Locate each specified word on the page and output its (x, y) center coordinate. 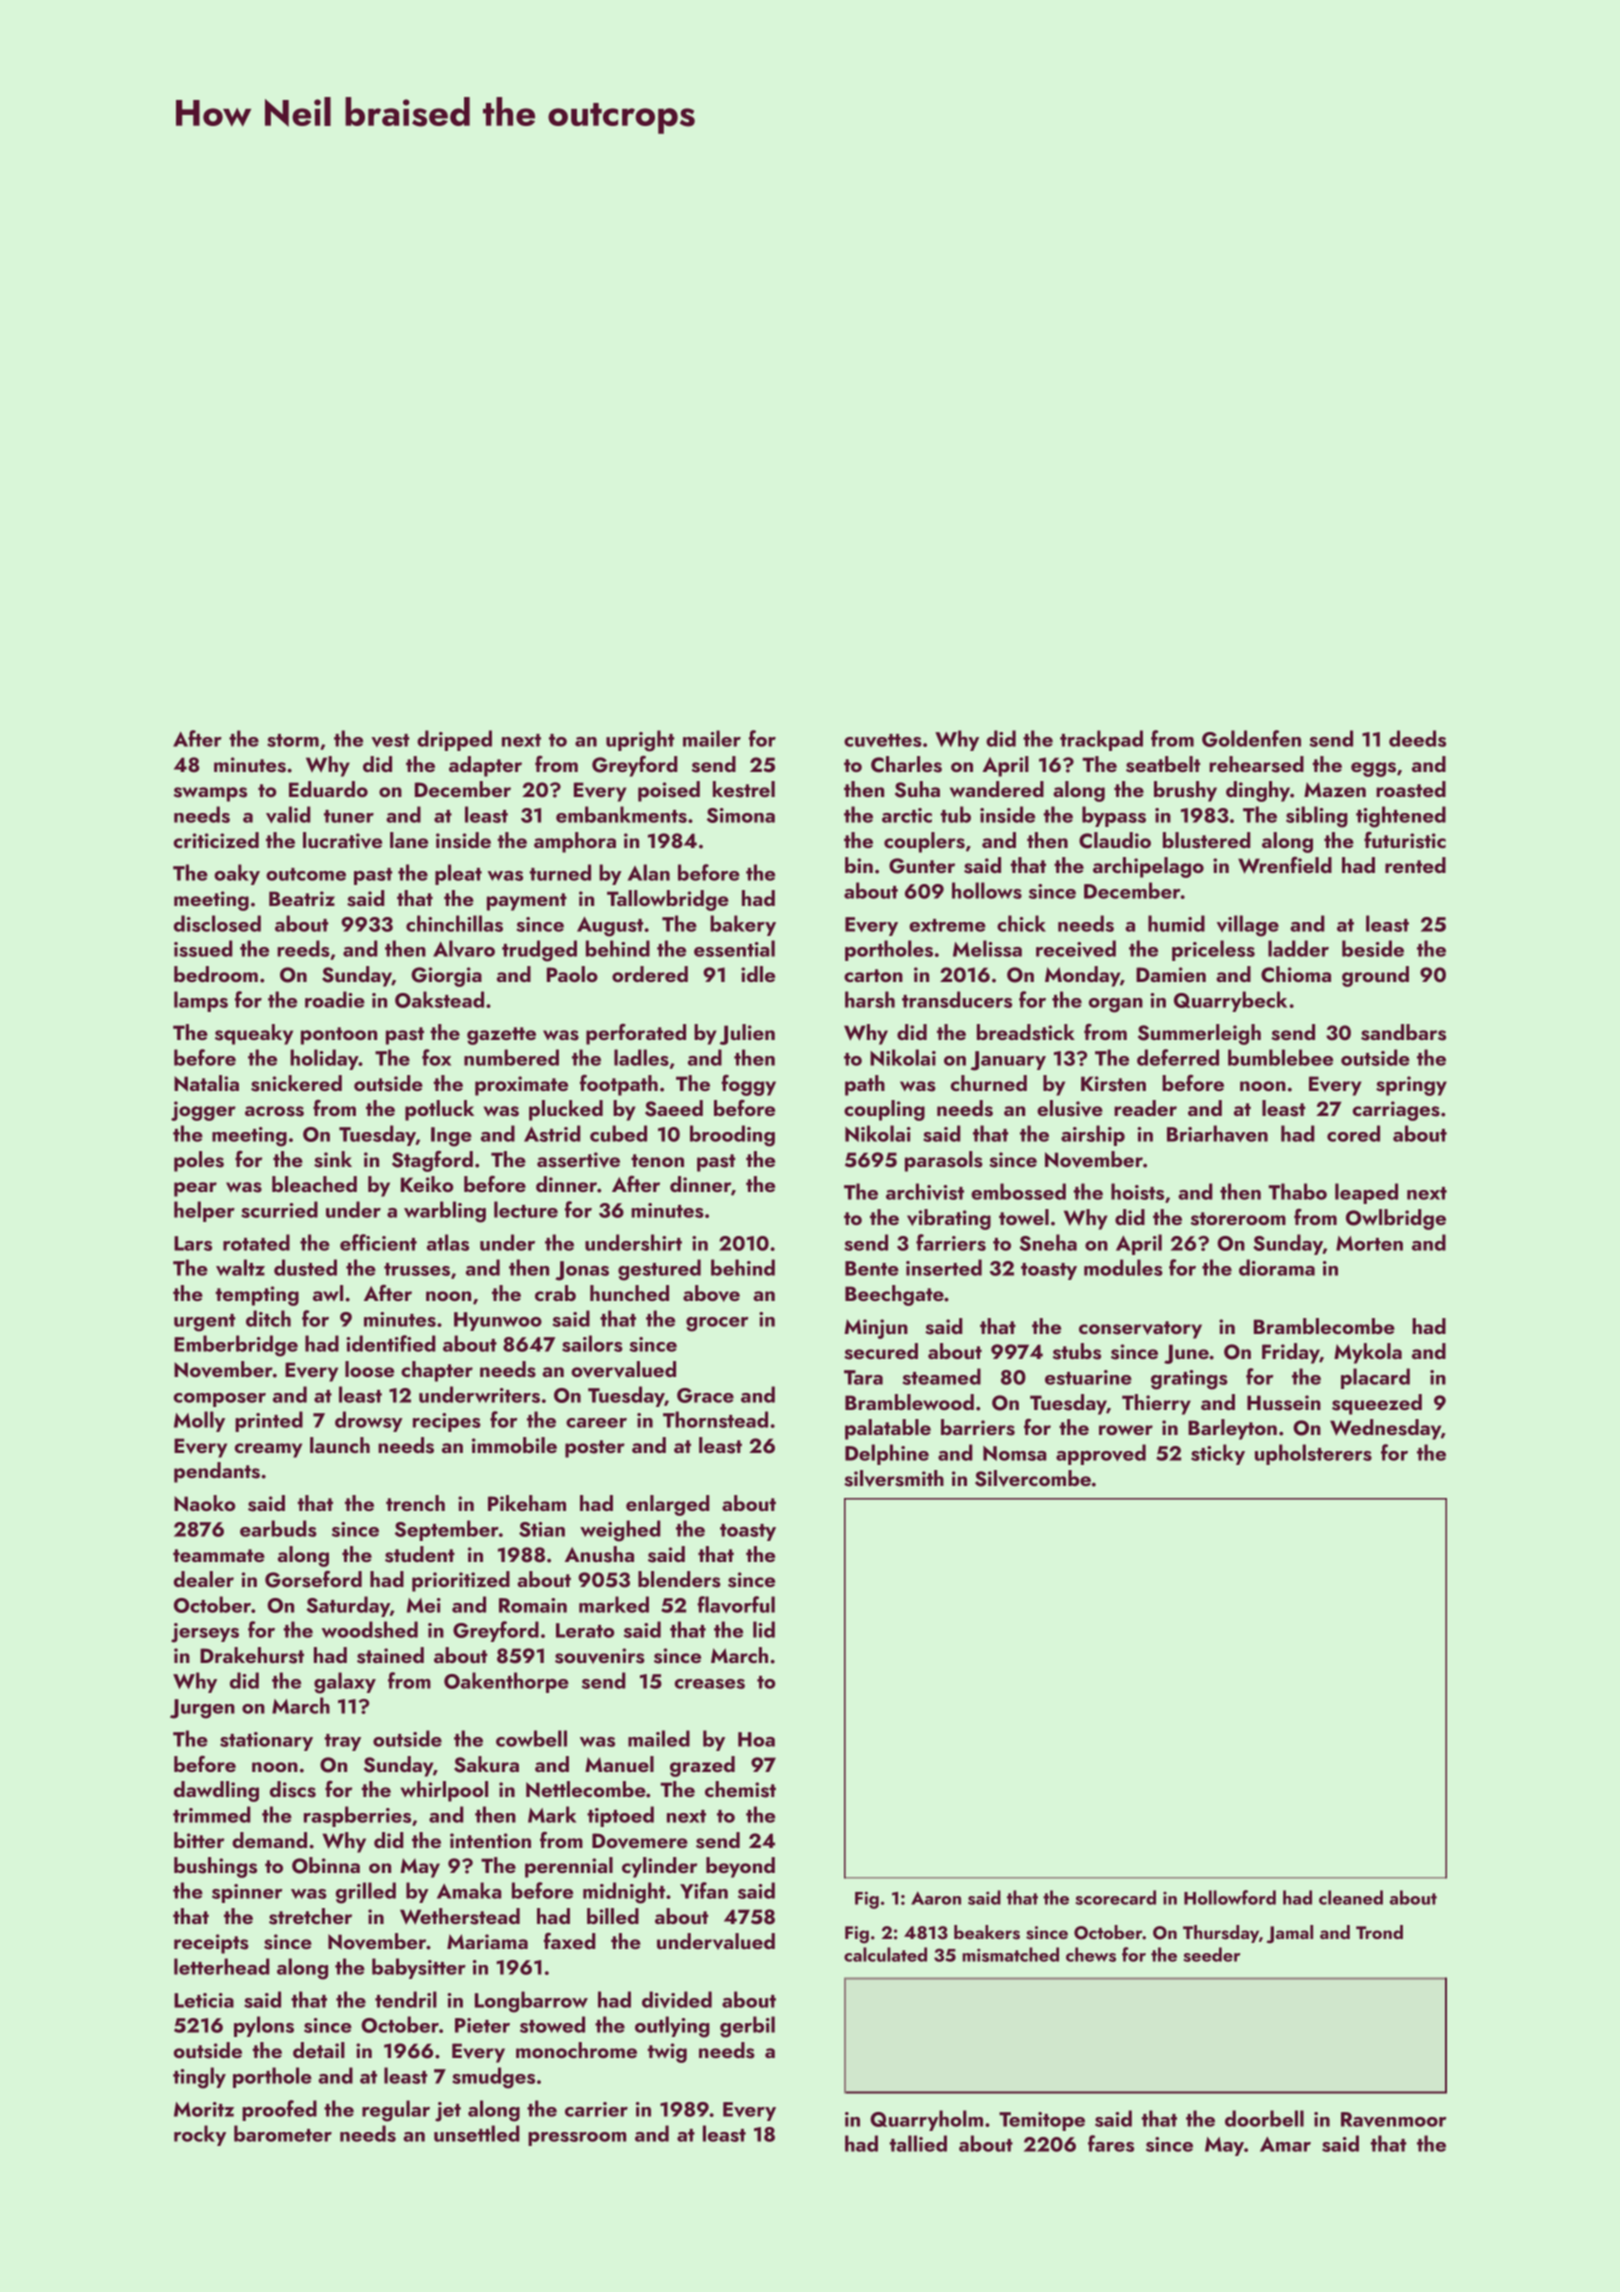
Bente (872, 1268)
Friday (1291, 1353)
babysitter (419, 1968)
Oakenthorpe (506, 1682)
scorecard (1115, 1897)
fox (436, 1057)
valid (288, 814)
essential (734, 948)
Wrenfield (1285, 865)
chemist (740, 1789)
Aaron (936, 1898)
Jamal (1289, 1934)
